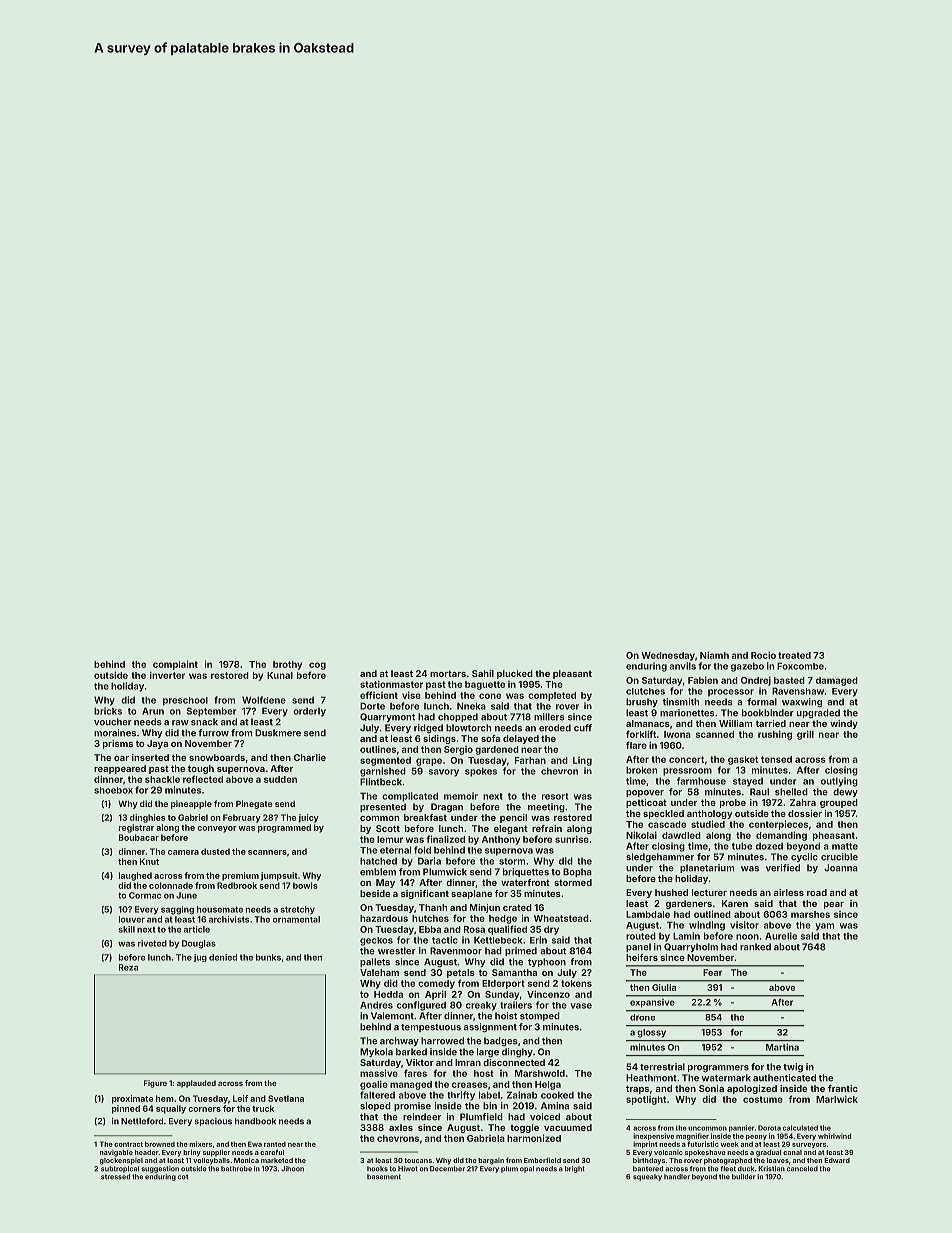 Image resolution: width=952 pixels, height=1233 pixels. What do you see at coordinates (410, 797) in the page?
I see `complicated` at bounding box center [410, 797].
